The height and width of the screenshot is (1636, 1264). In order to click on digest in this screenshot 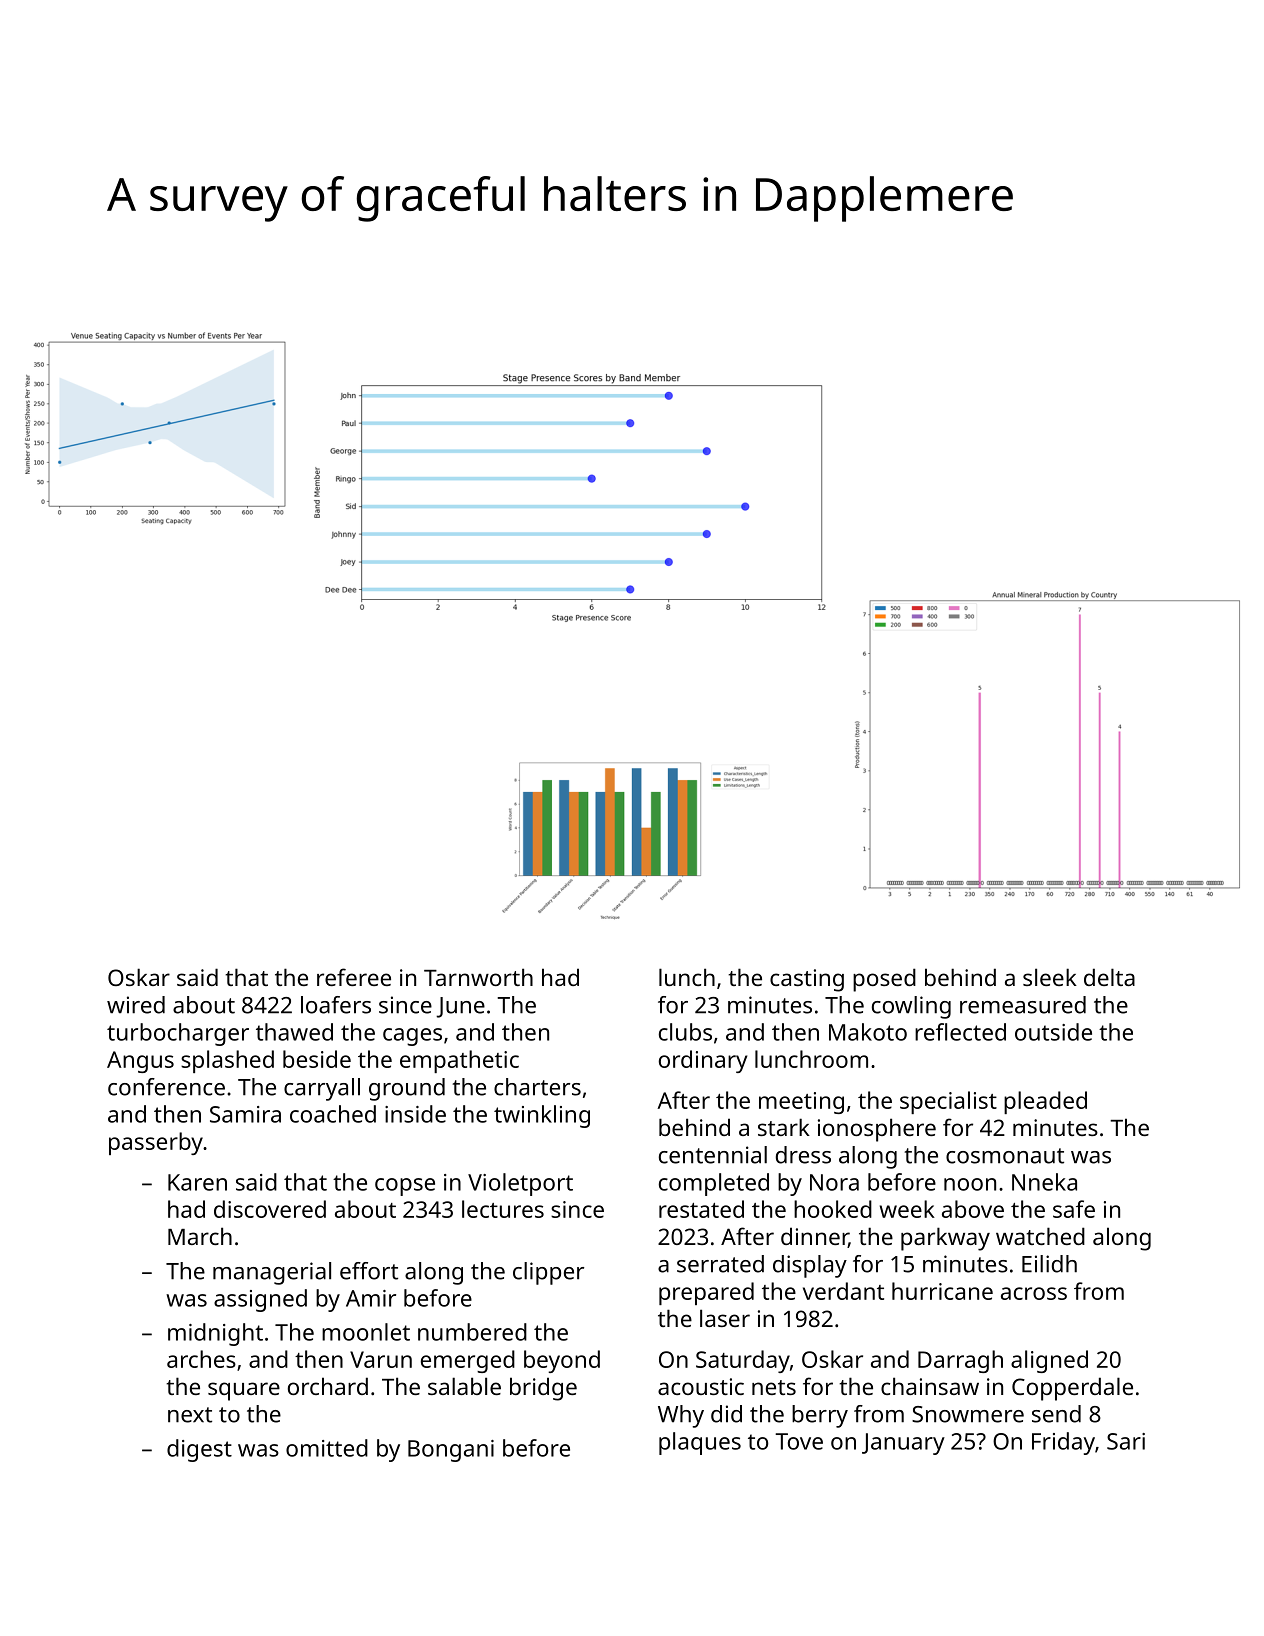, I will do `click(199, 1450)`.
